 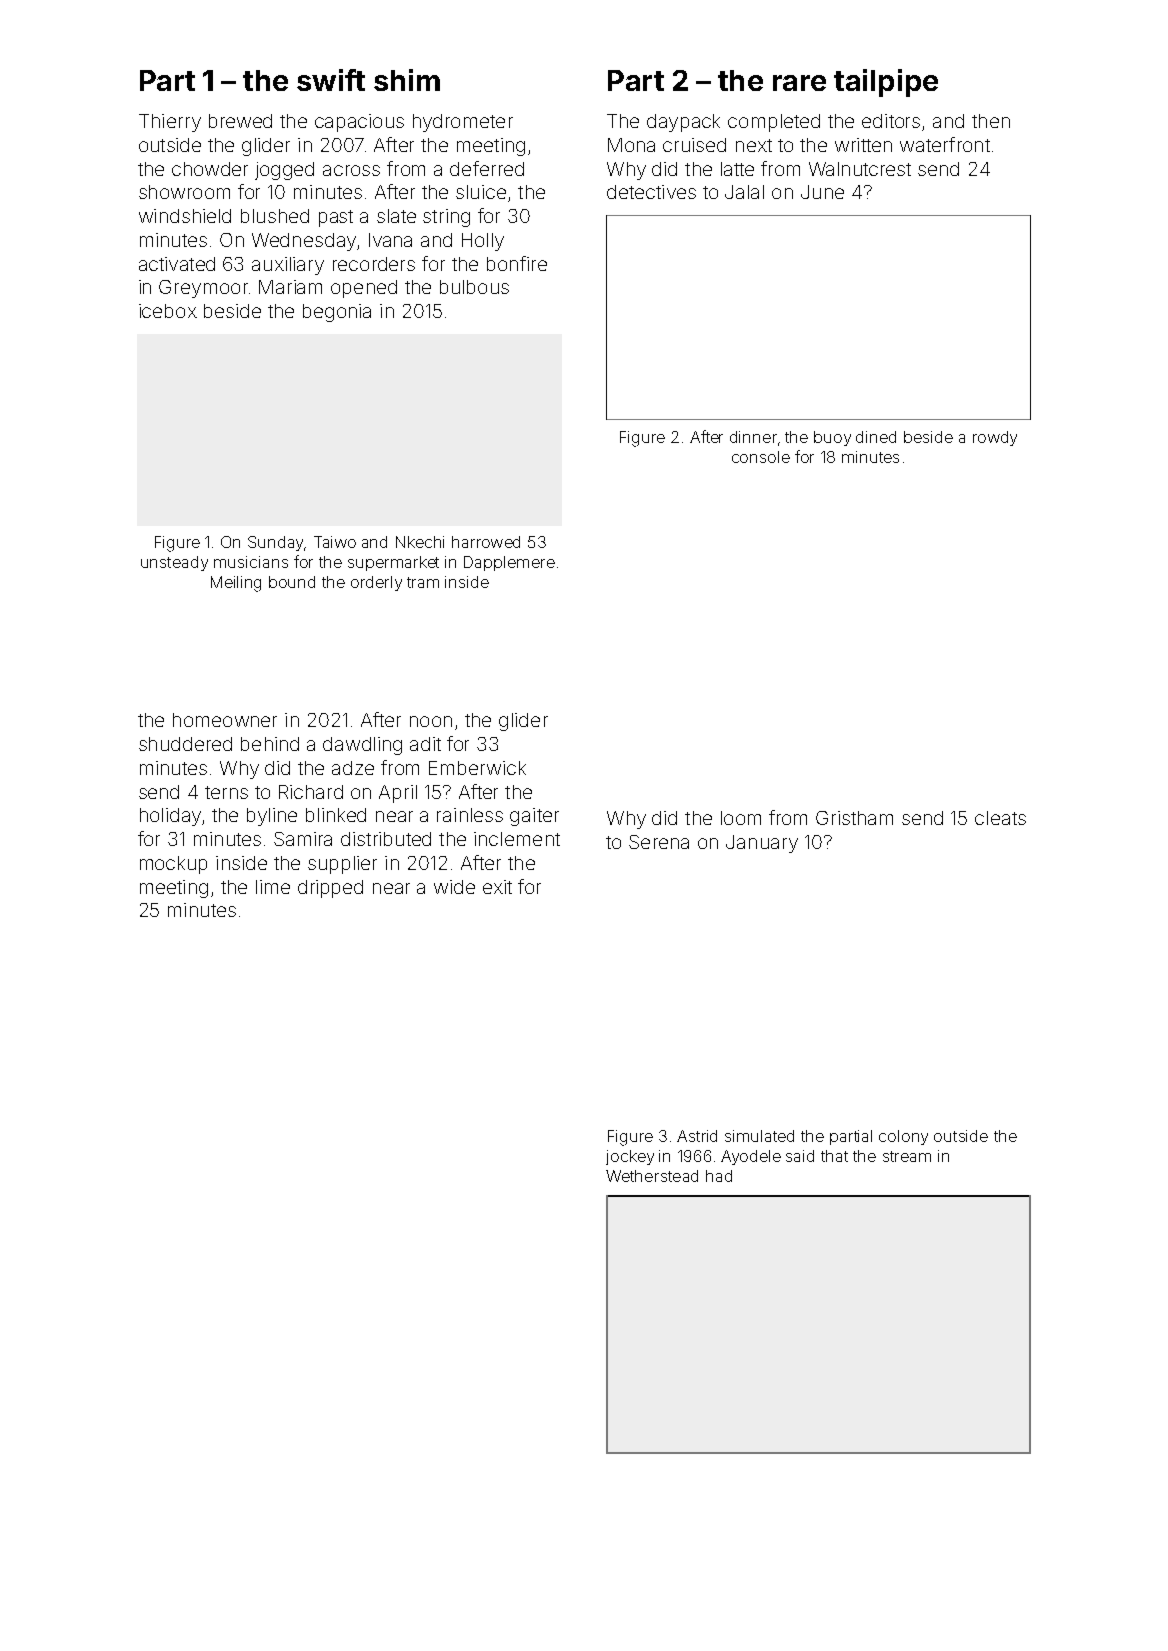 I want to click on Astrid, so click(x=697, y=1136).
